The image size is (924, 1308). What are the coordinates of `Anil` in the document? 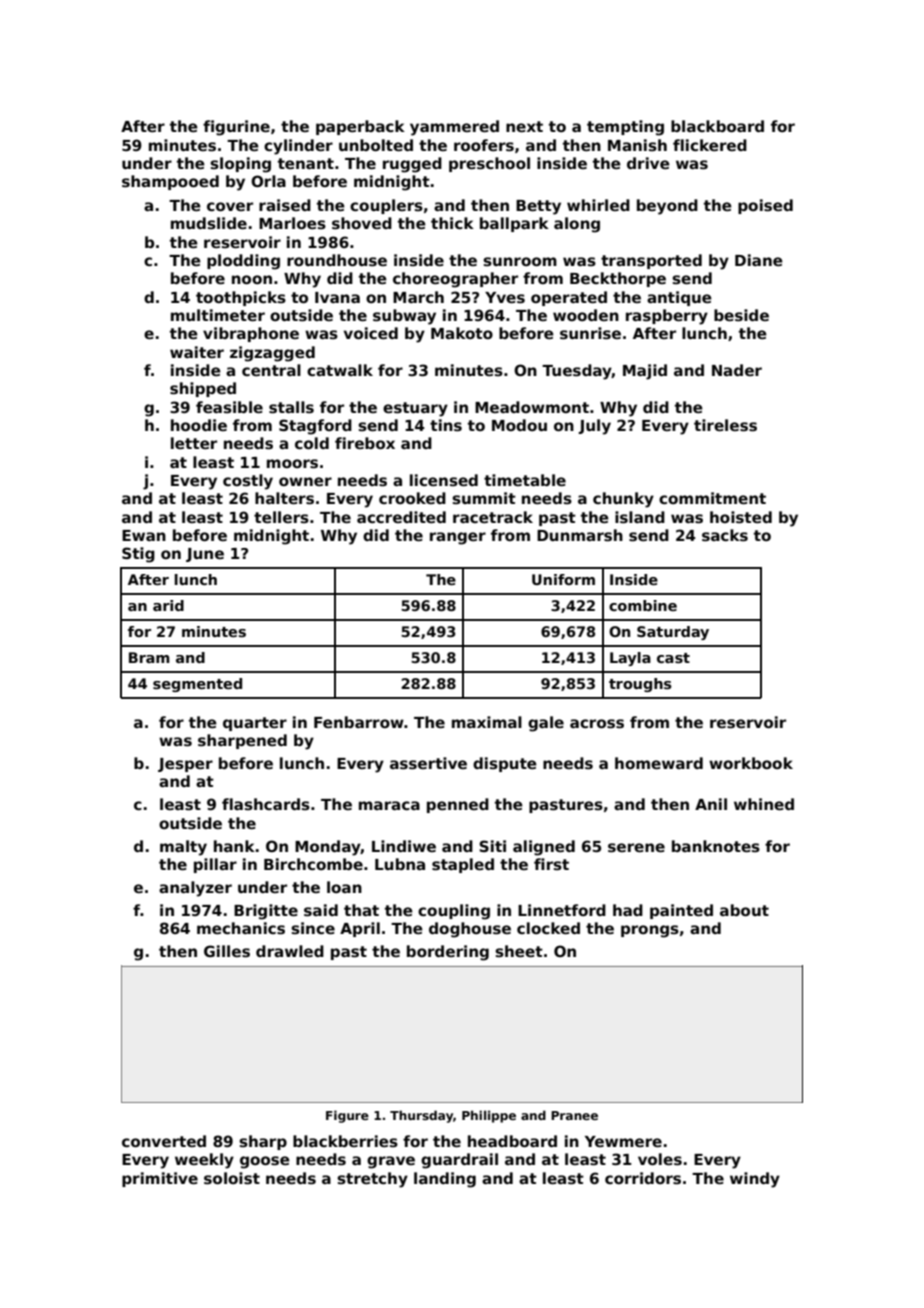 It's located at (711, 804).
